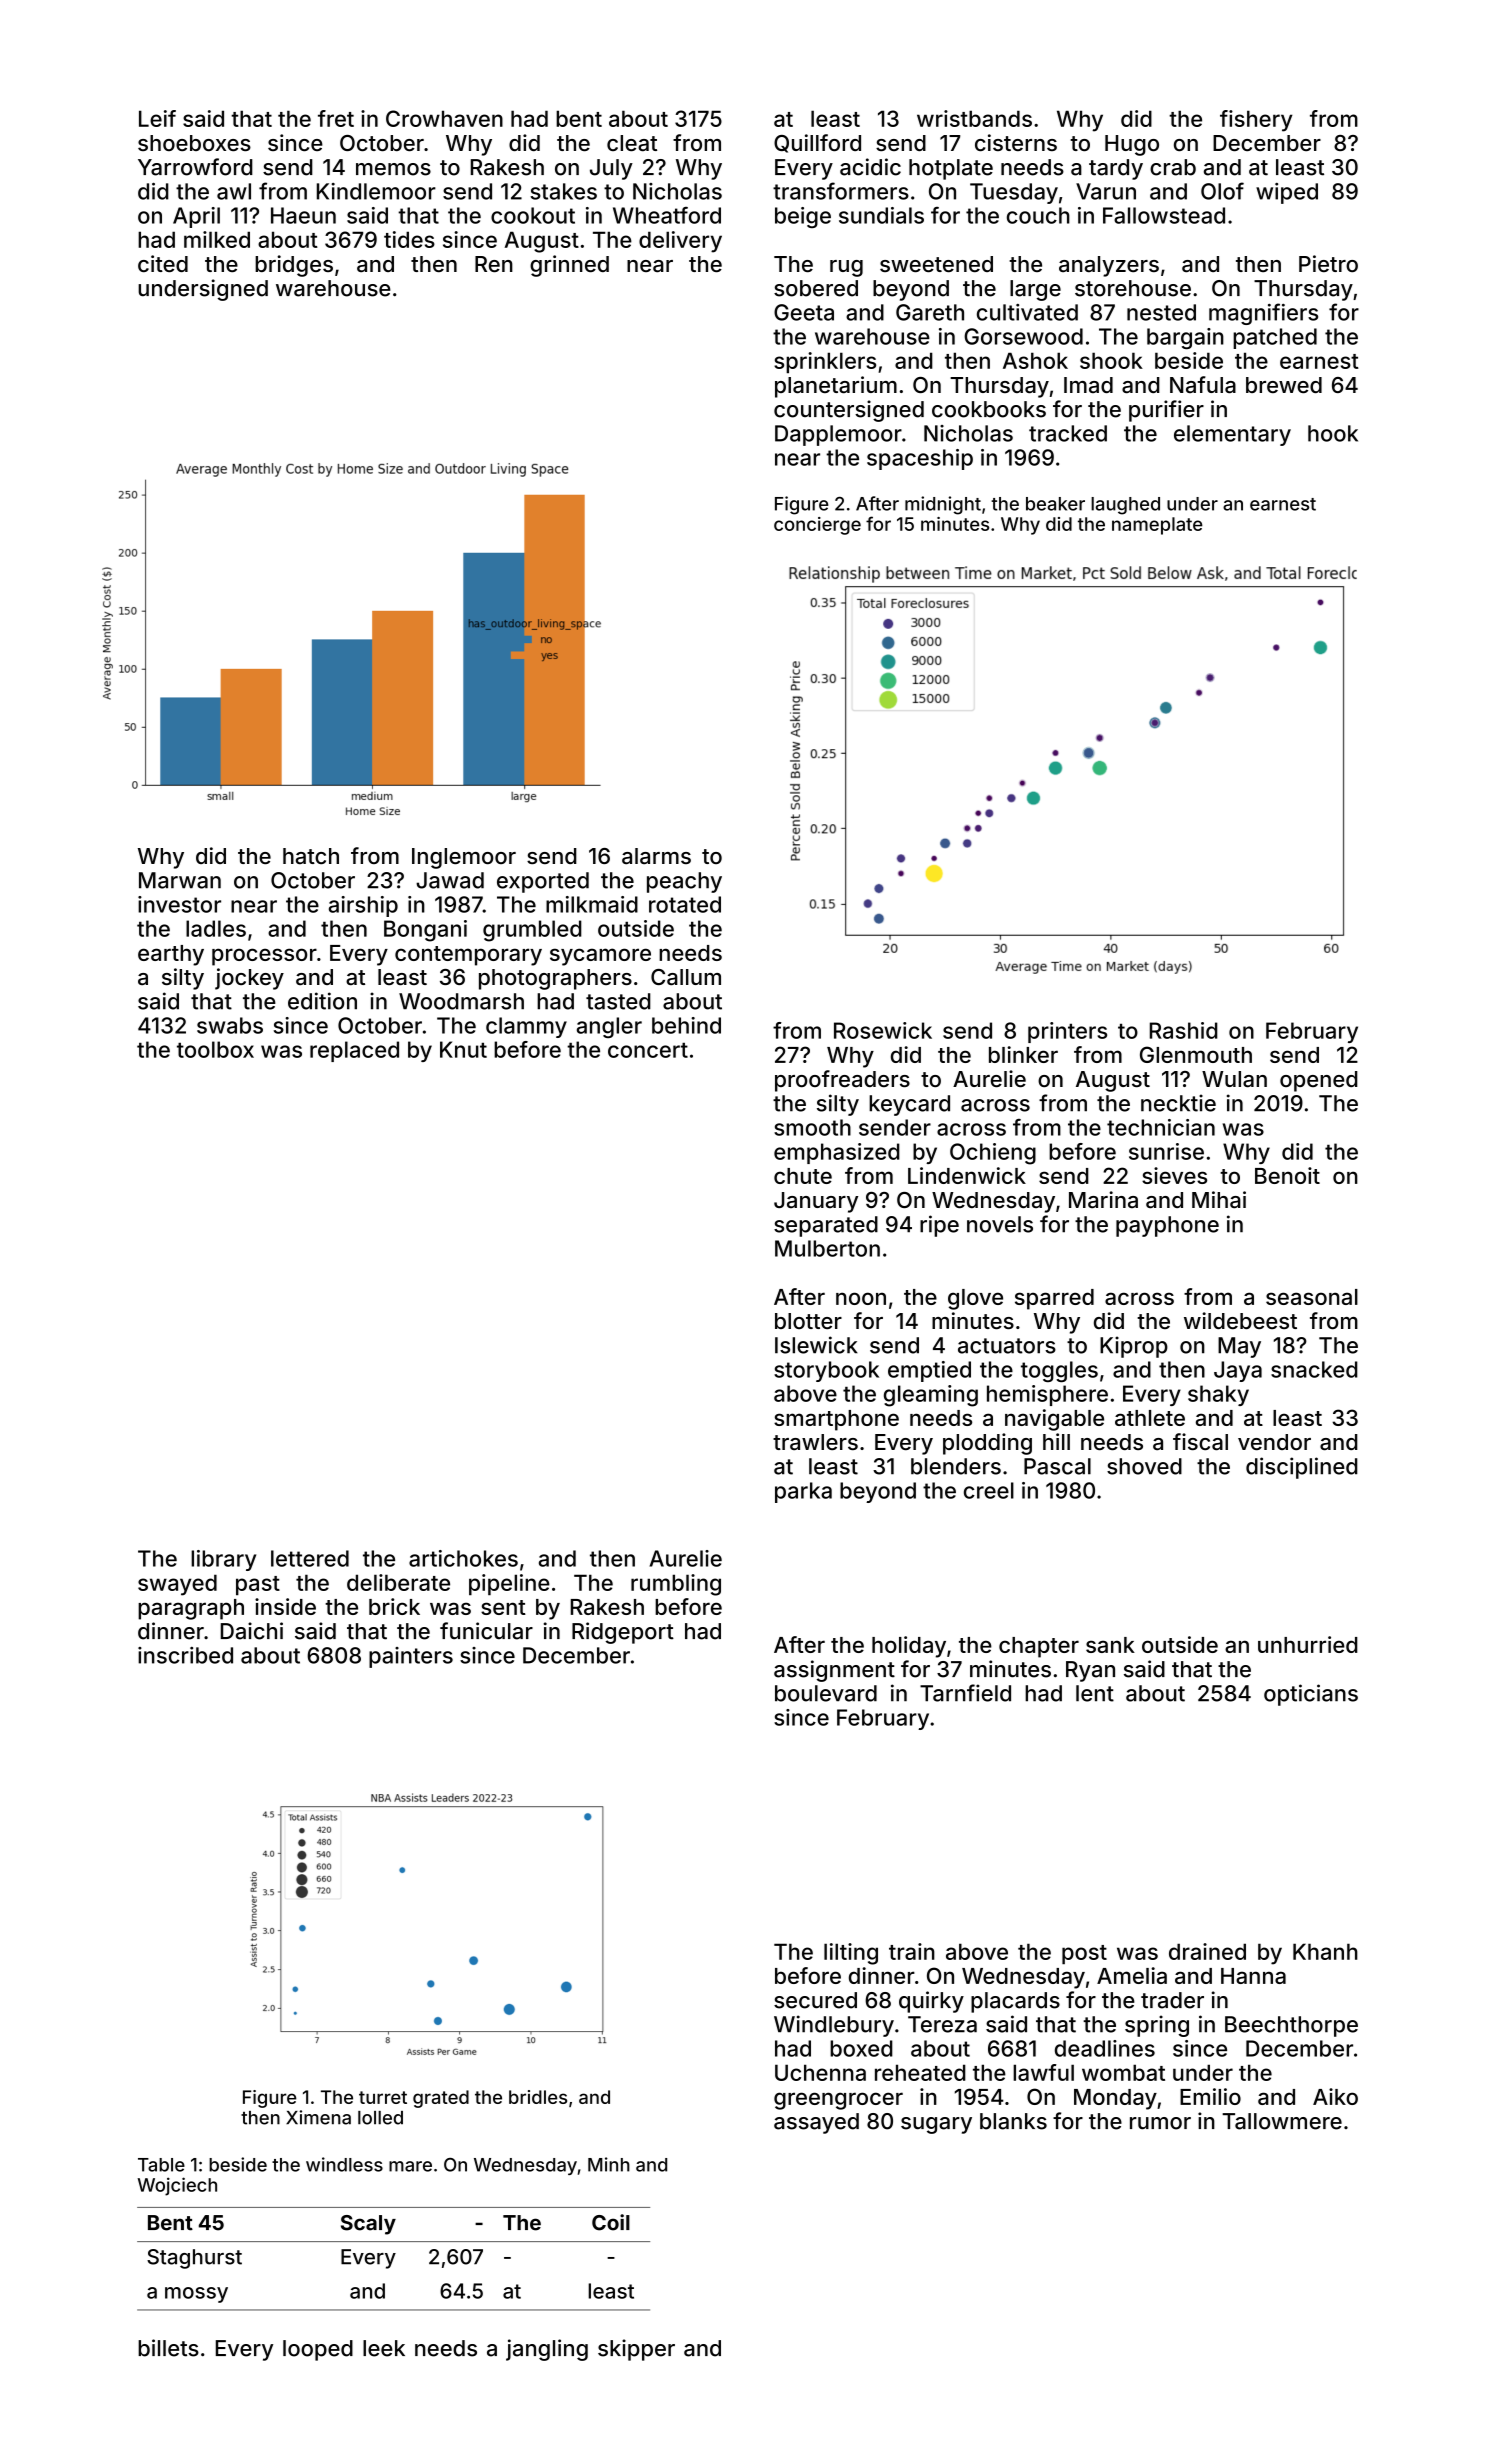 The width and height of the document is (1496, 2464). What do you see at coordinates (1319, 1081) in the document?
I see `opened` at bounding box center [1319, 1081].
